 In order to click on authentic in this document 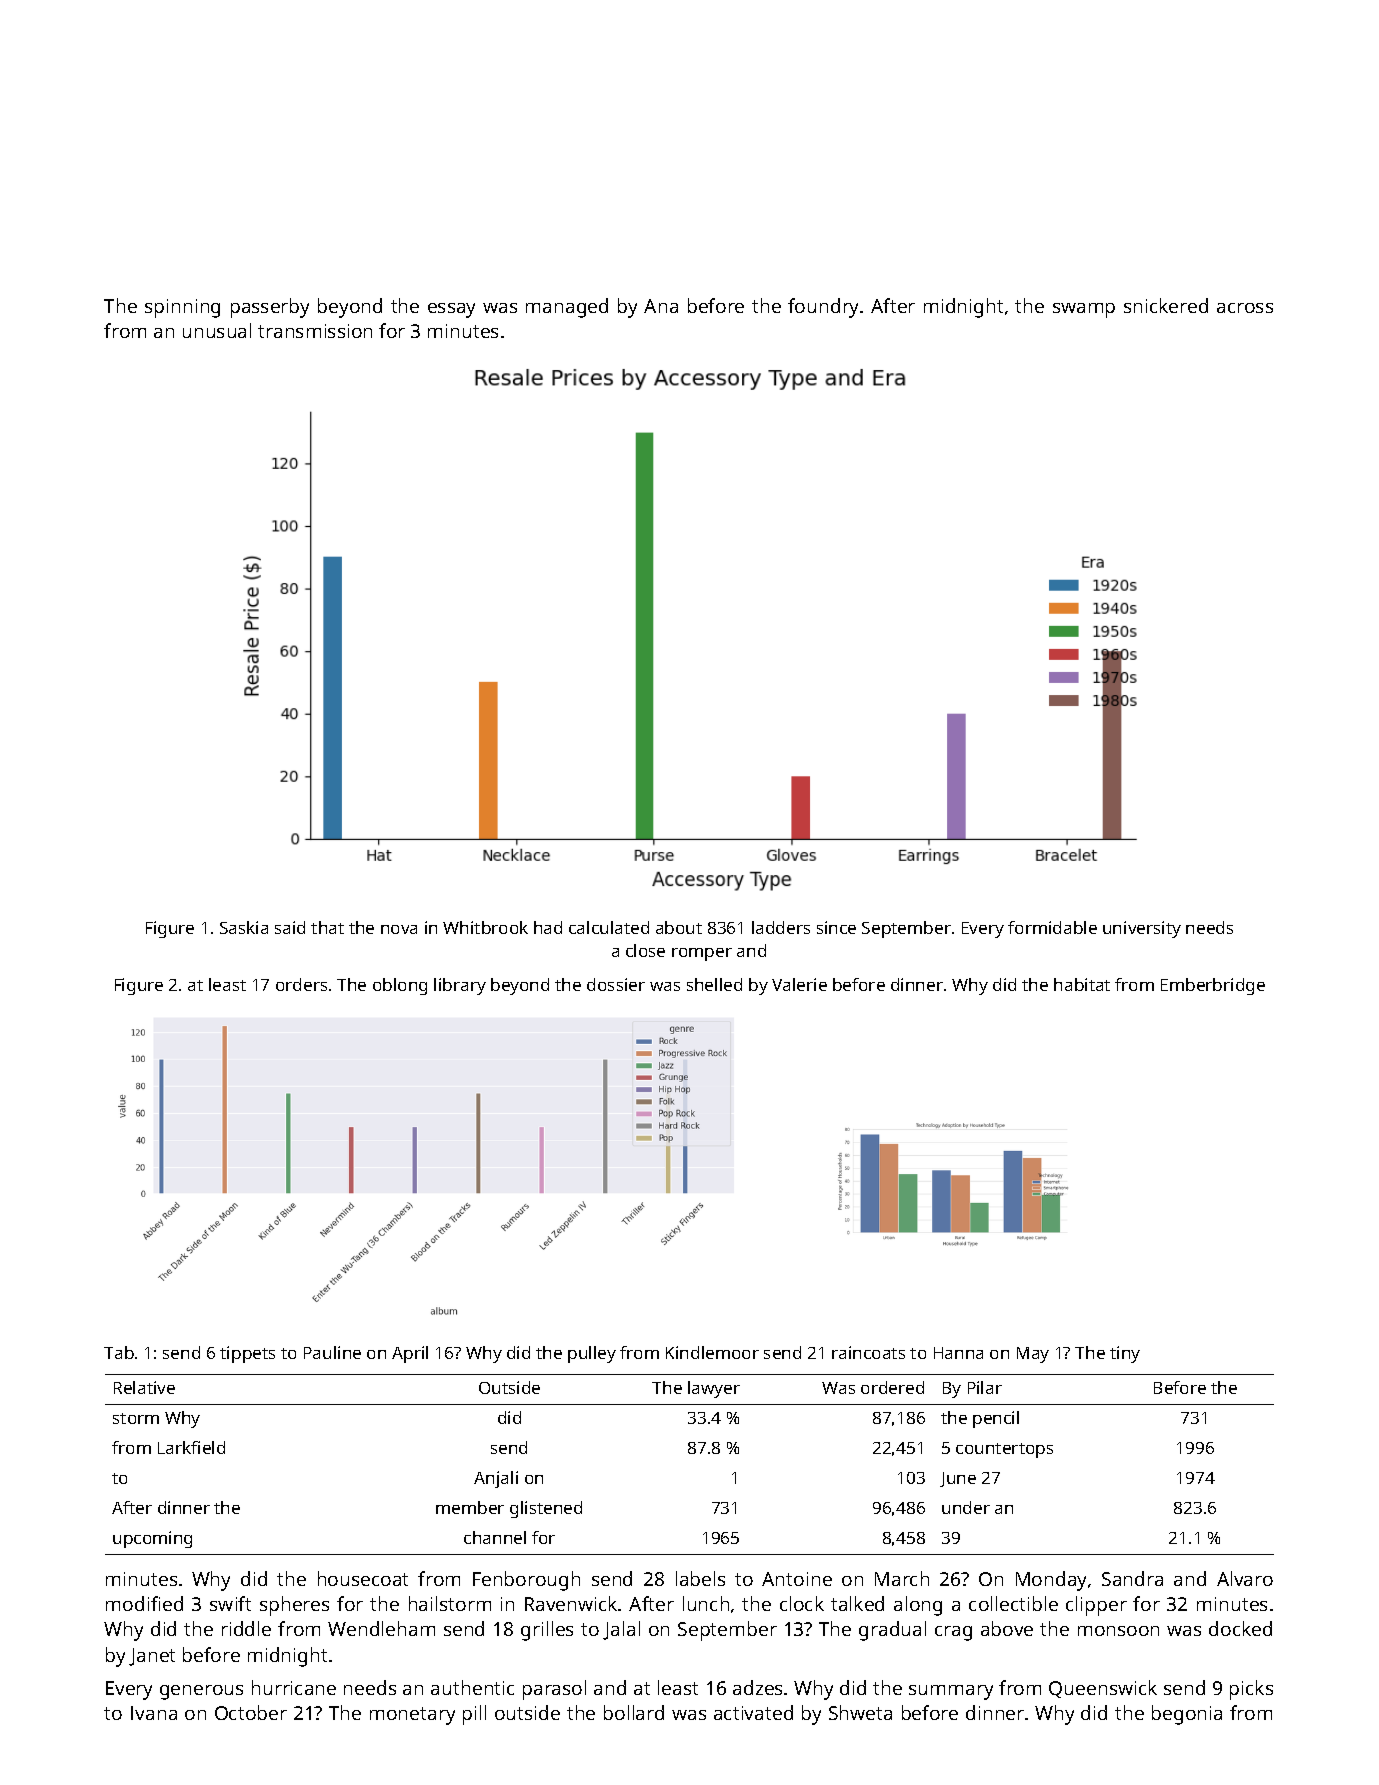, I will do `click(472, 1687)`.
